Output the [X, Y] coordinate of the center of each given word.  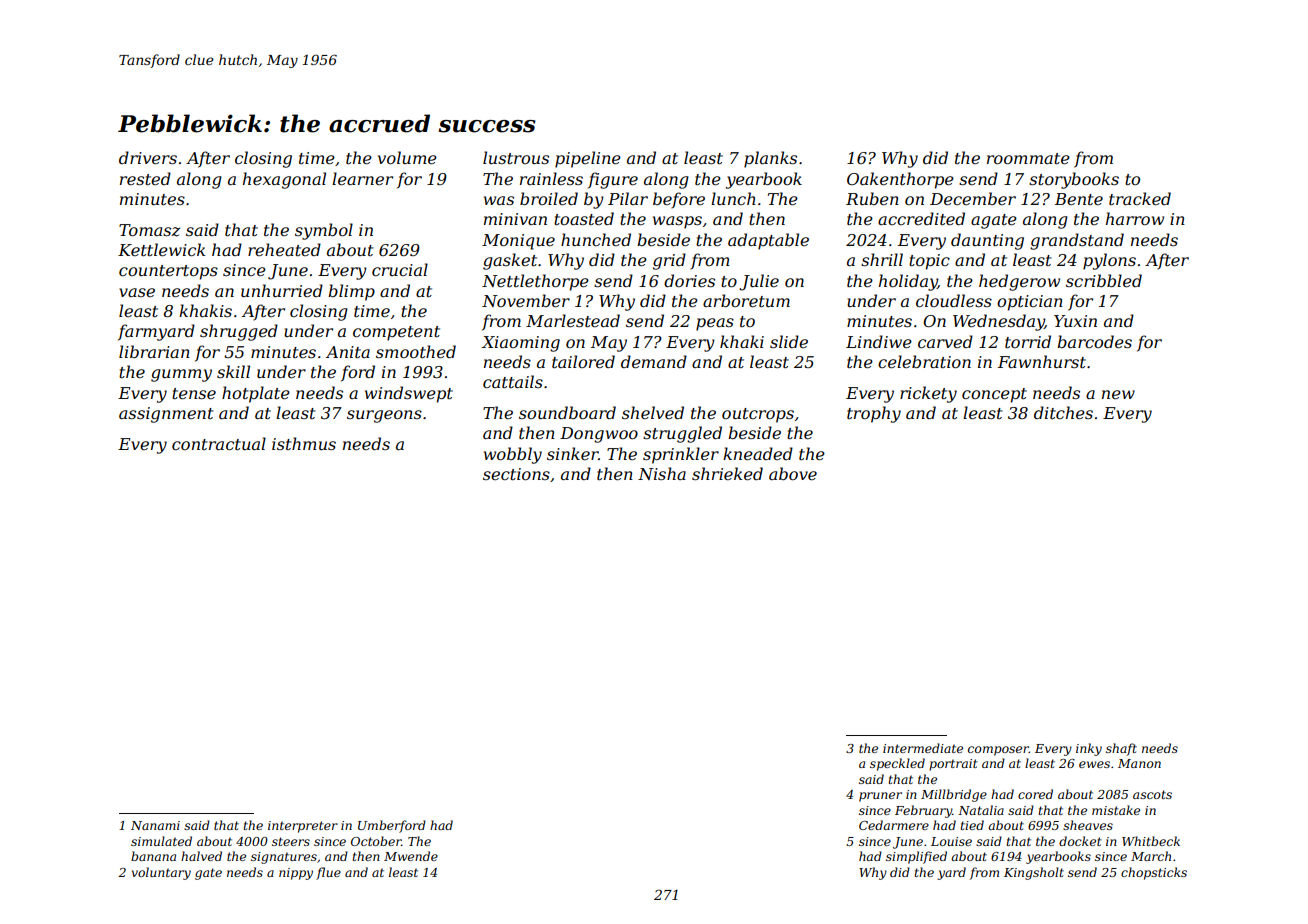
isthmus [304, 443]
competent [396, 333]
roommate [1028, 158]
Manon [1139, 763]
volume [407, 157]
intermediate [923, 748]
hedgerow [1019, 282]
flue [328, 873]
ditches [1063, 412]
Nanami [155, 825]
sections [516, 474]
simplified [916, 857]
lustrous [516, 157]
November [526, 300]
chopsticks [1154, 873]
